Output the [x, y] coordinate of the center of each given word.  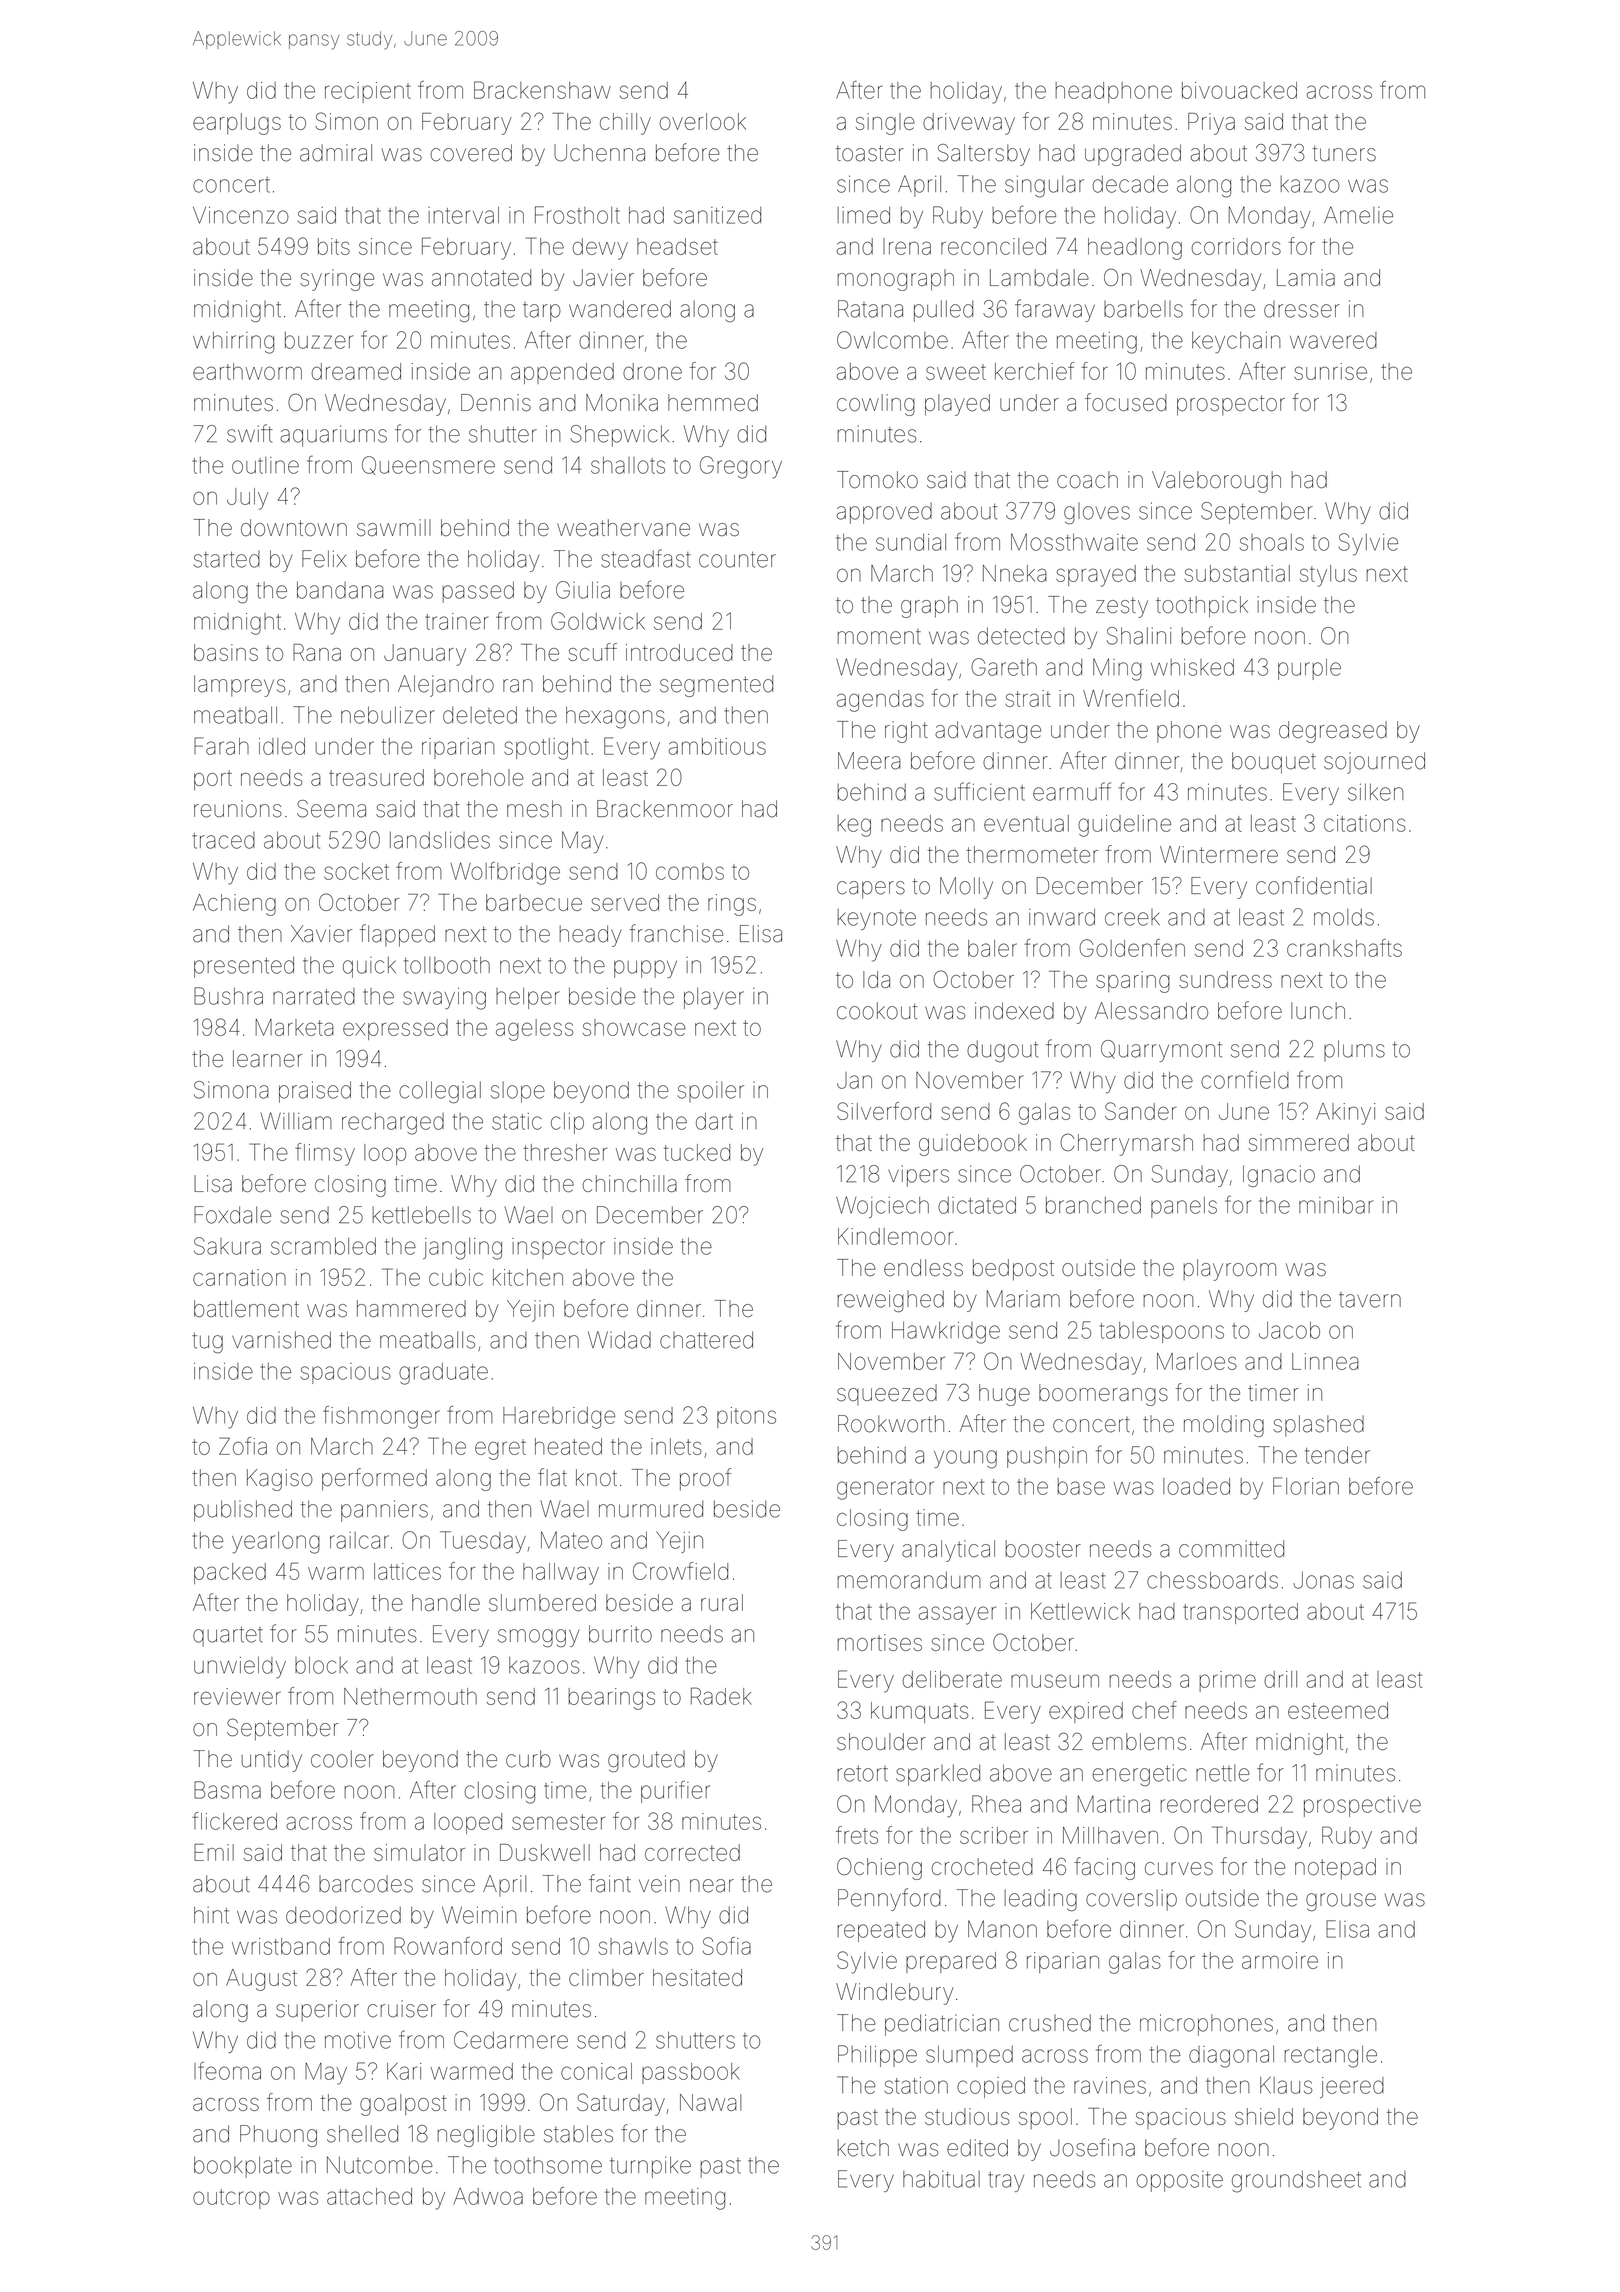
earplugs [237, 124]
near [712, 1886]
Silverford [884, 1111]
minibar [1336, 1205]
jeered [1352, 2088]
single [885, 124]
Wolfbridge [505, 873]
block [321, 1665]
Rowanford [448, 1946]
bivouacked [1239, 90]
